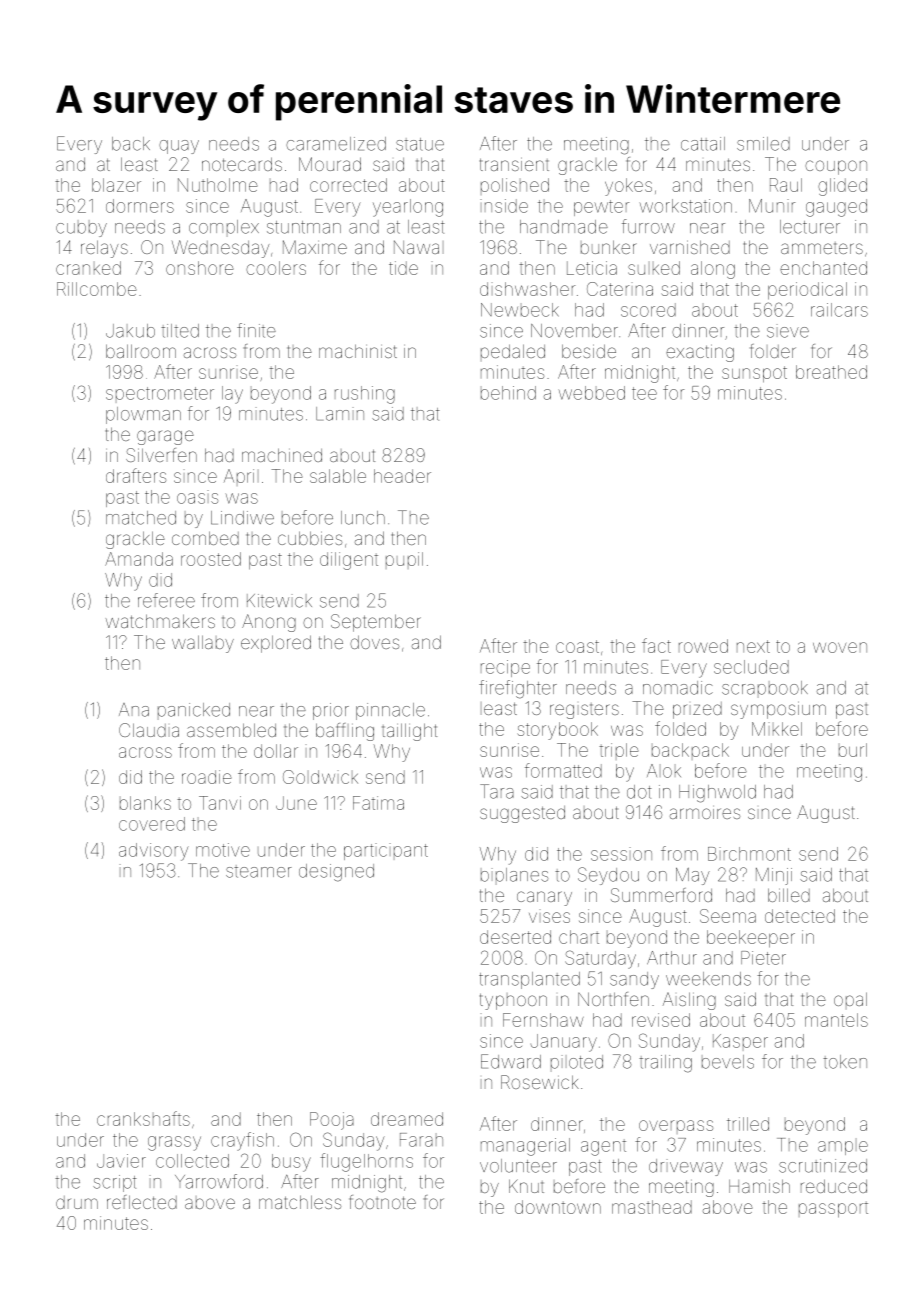 This screenshot has width=924, height=1311. I want to click on rushing, so click(365, 395).
